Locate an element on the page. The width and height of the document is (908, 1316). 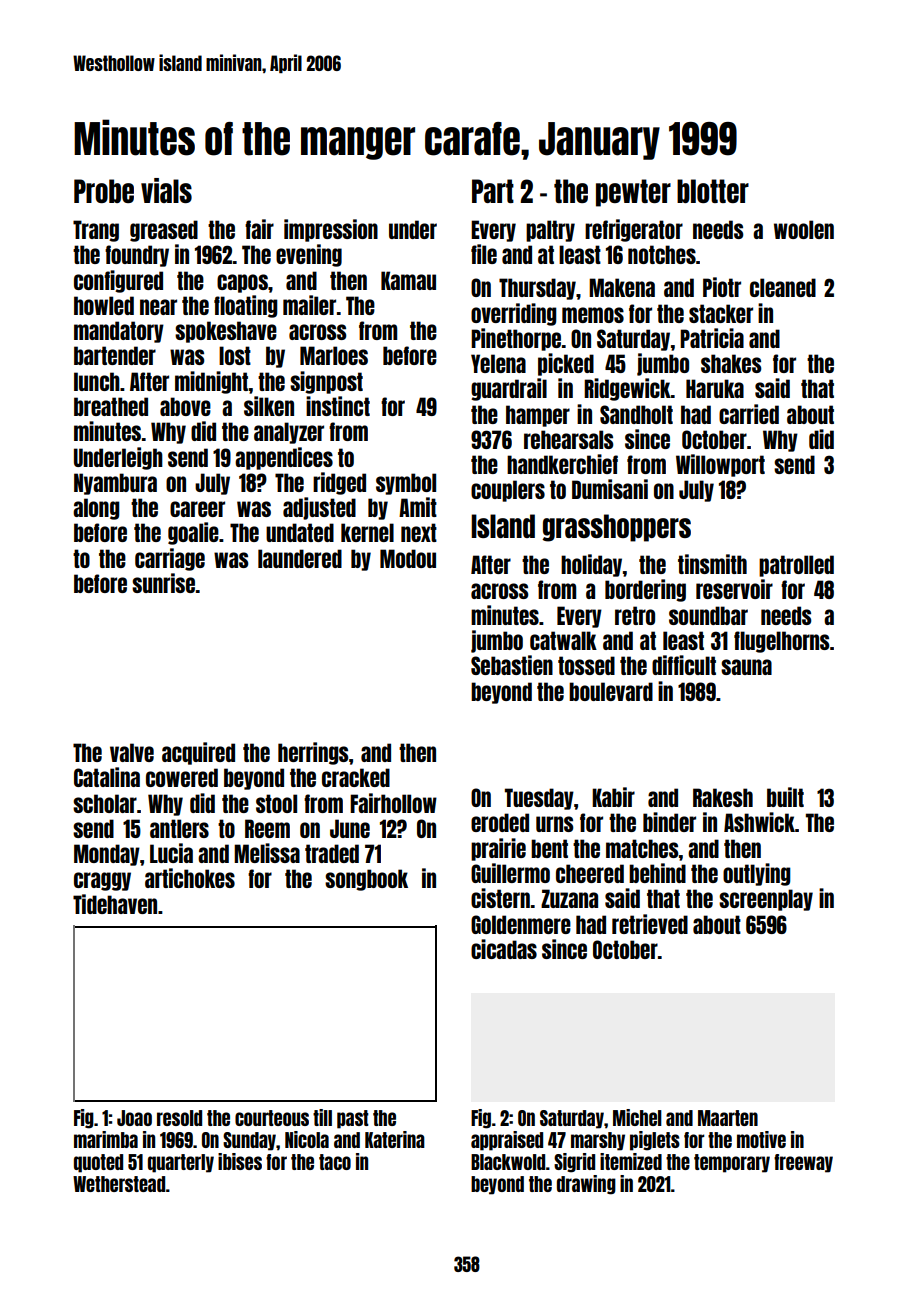
pewter is located at coordinates (633, 193).
